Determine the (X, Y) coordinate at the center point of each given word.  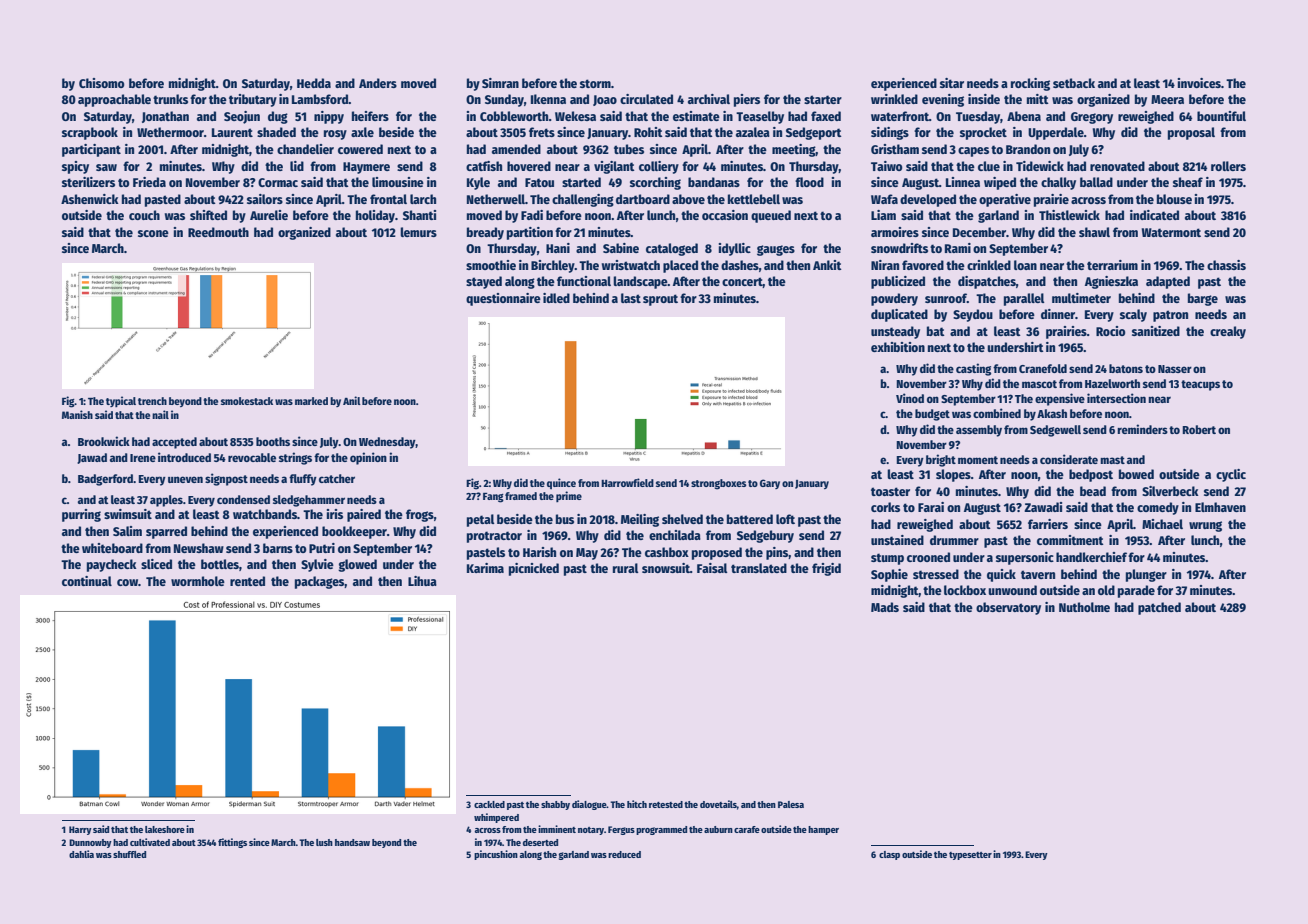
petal (481, 520)
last (631, 298)
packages (320, 582)
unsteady (895, 332)
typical (121, 401)
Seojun (242, 117)
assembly (979, 431)
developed (928, 200)
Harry (80, 830)
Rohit (648, 132)
